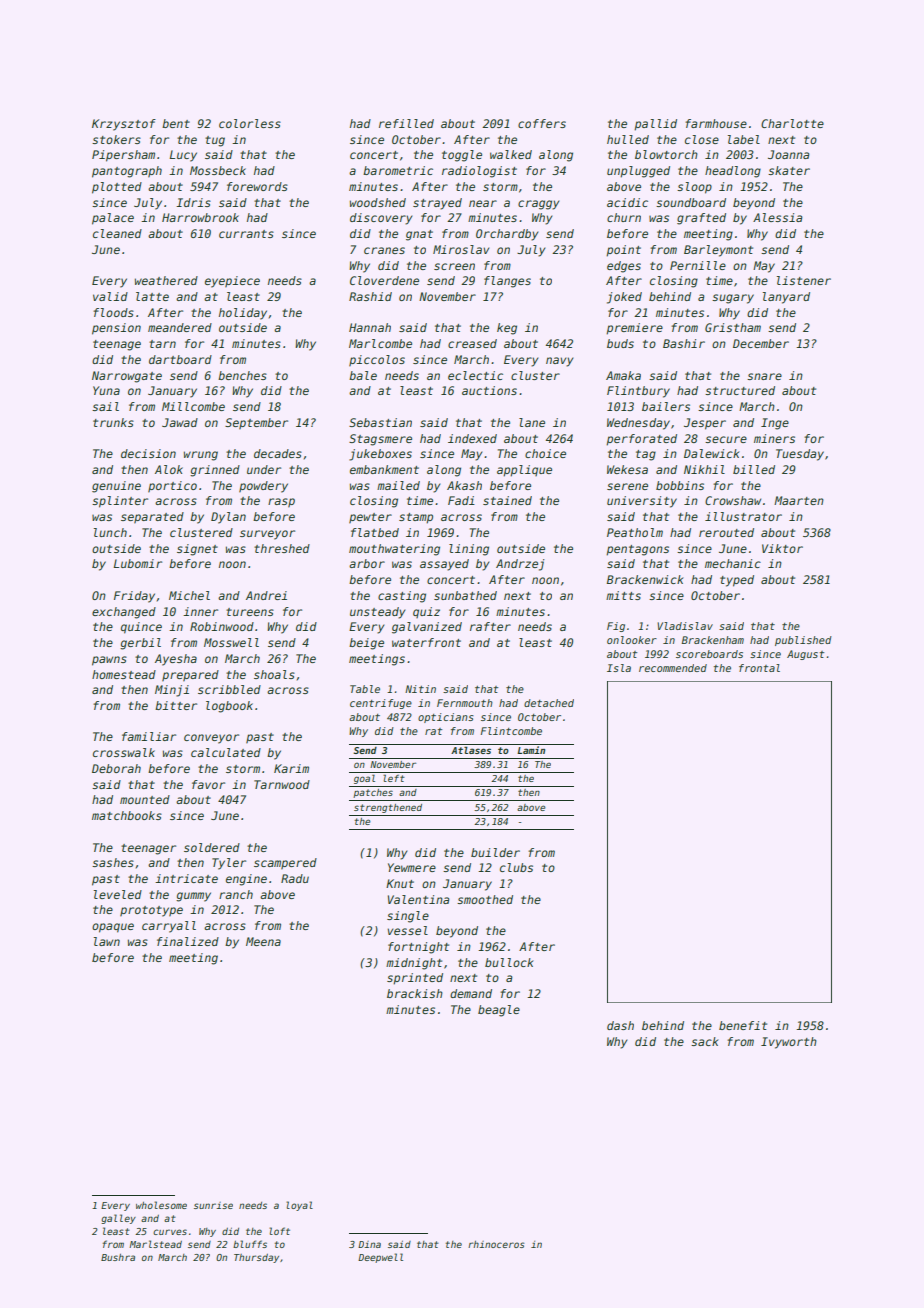 This screenshot has width=924, height=1308. Describe the element at coordinates (118, 1257) in the screenshot. I see `Bushra` at that location.
